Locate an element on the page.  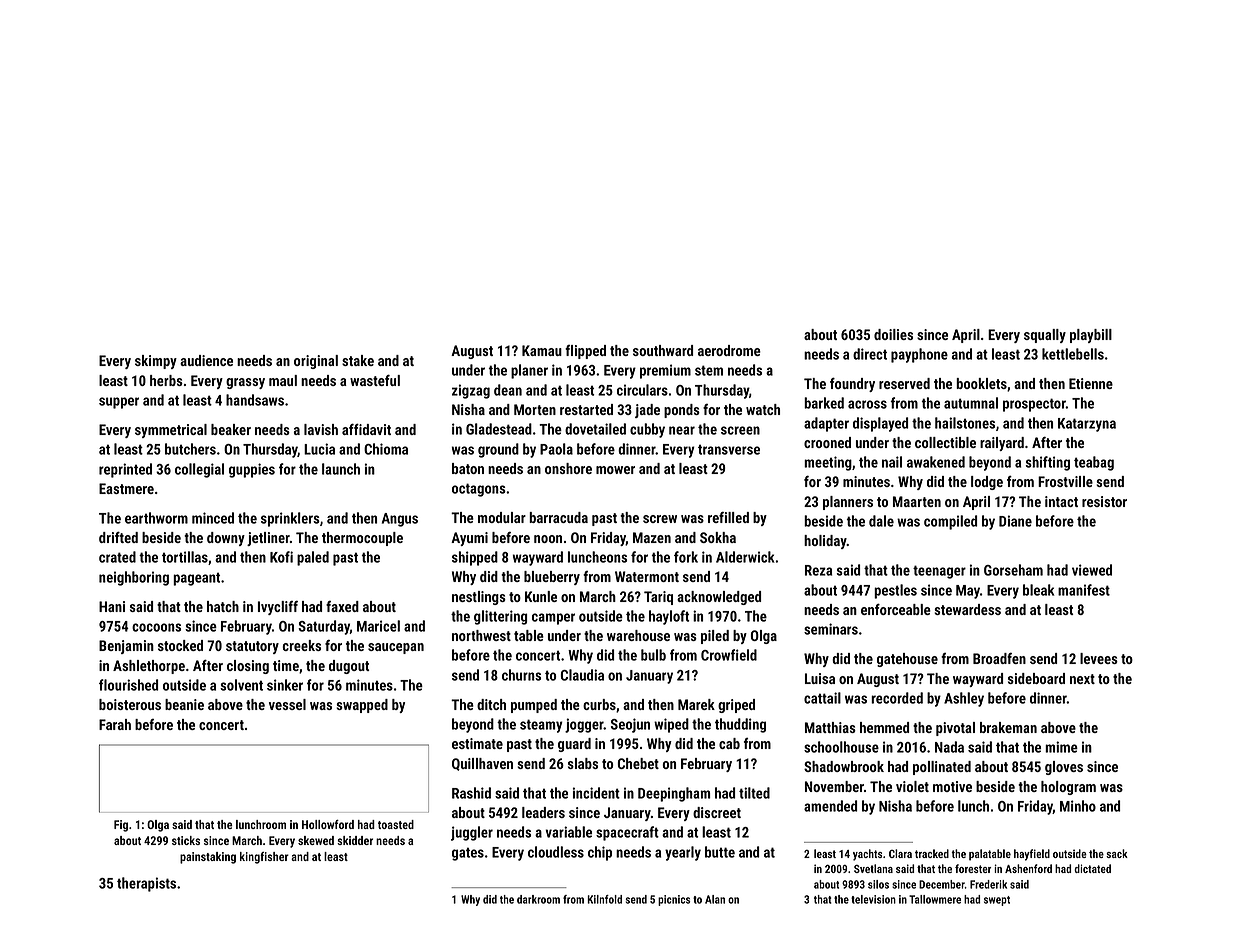
stewardess is located at coordinates (967, 609).
